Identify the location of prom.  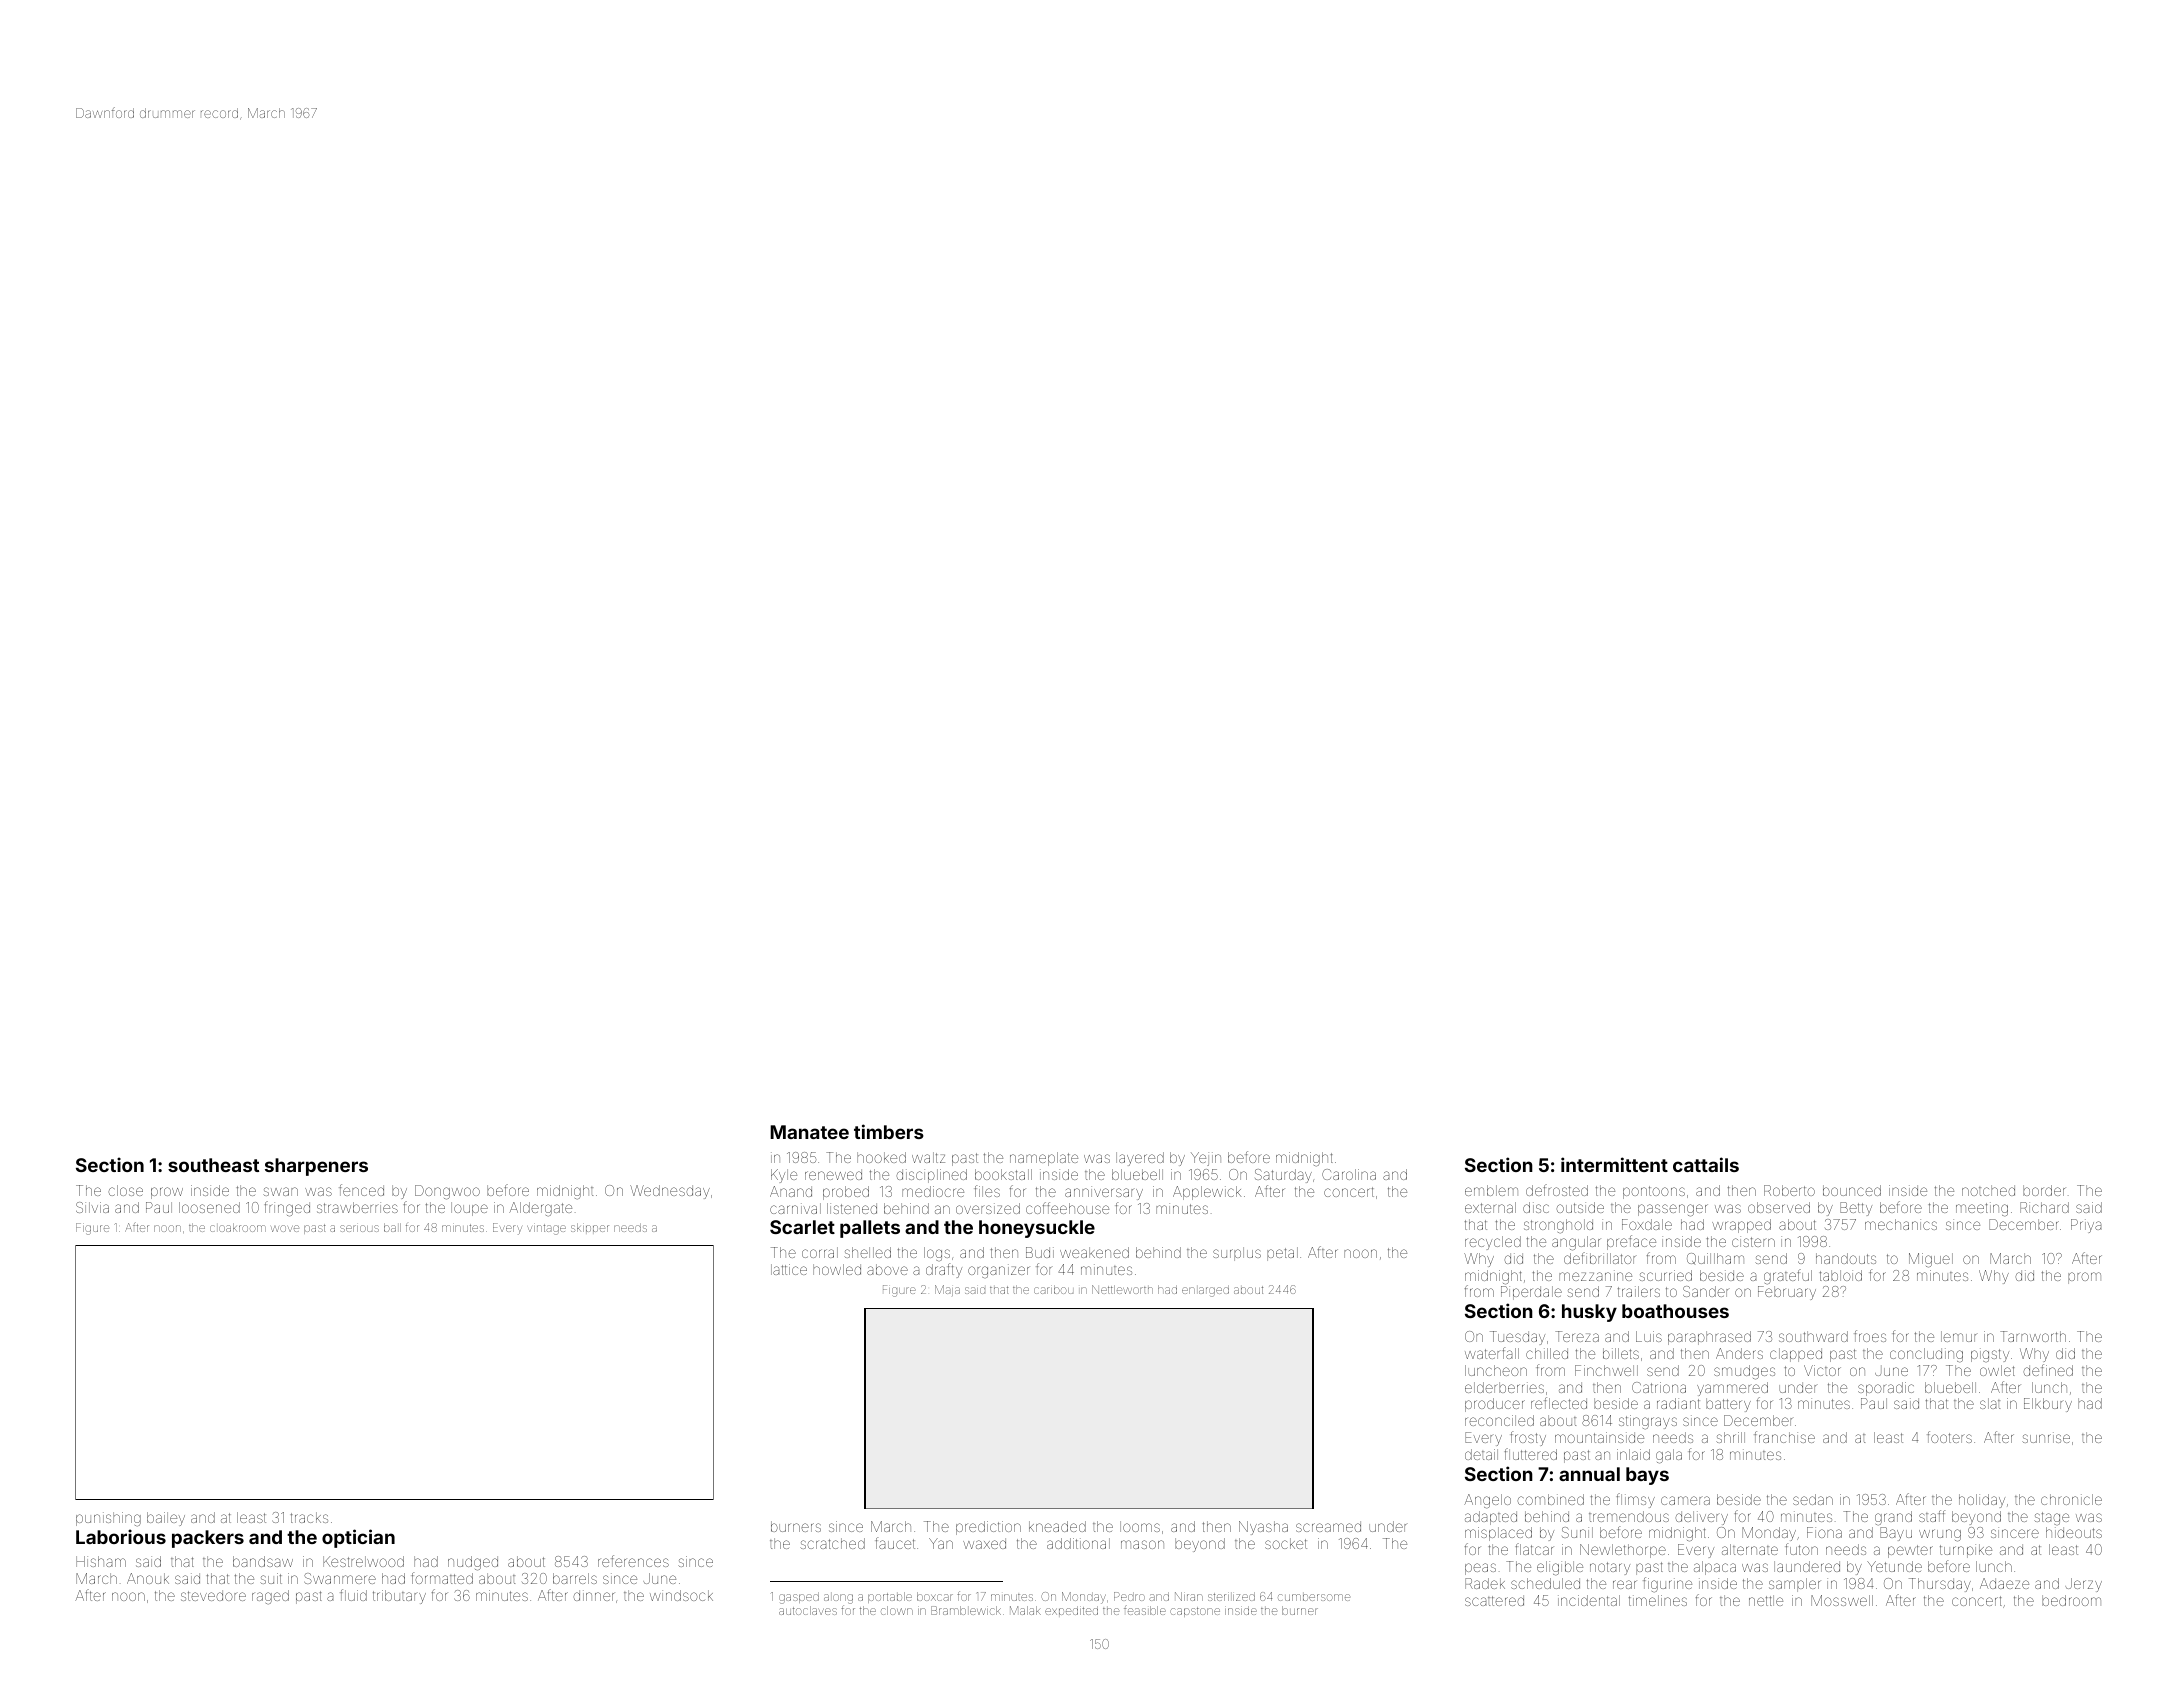
(2084, 1278).
